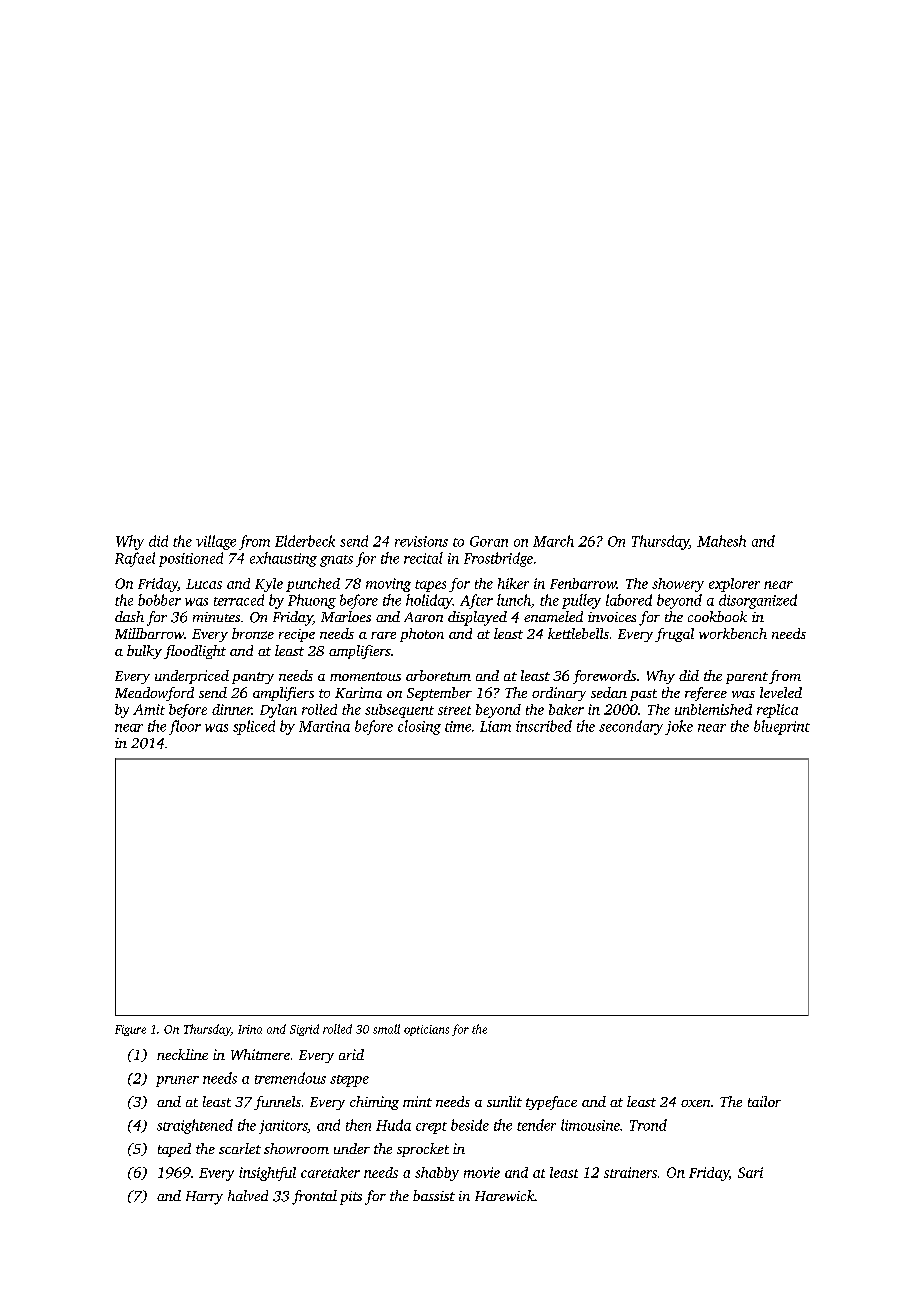  What do you see at coordinates (458, 726) in the screenshot?
I see `time` at bounding box center [458, 726].
